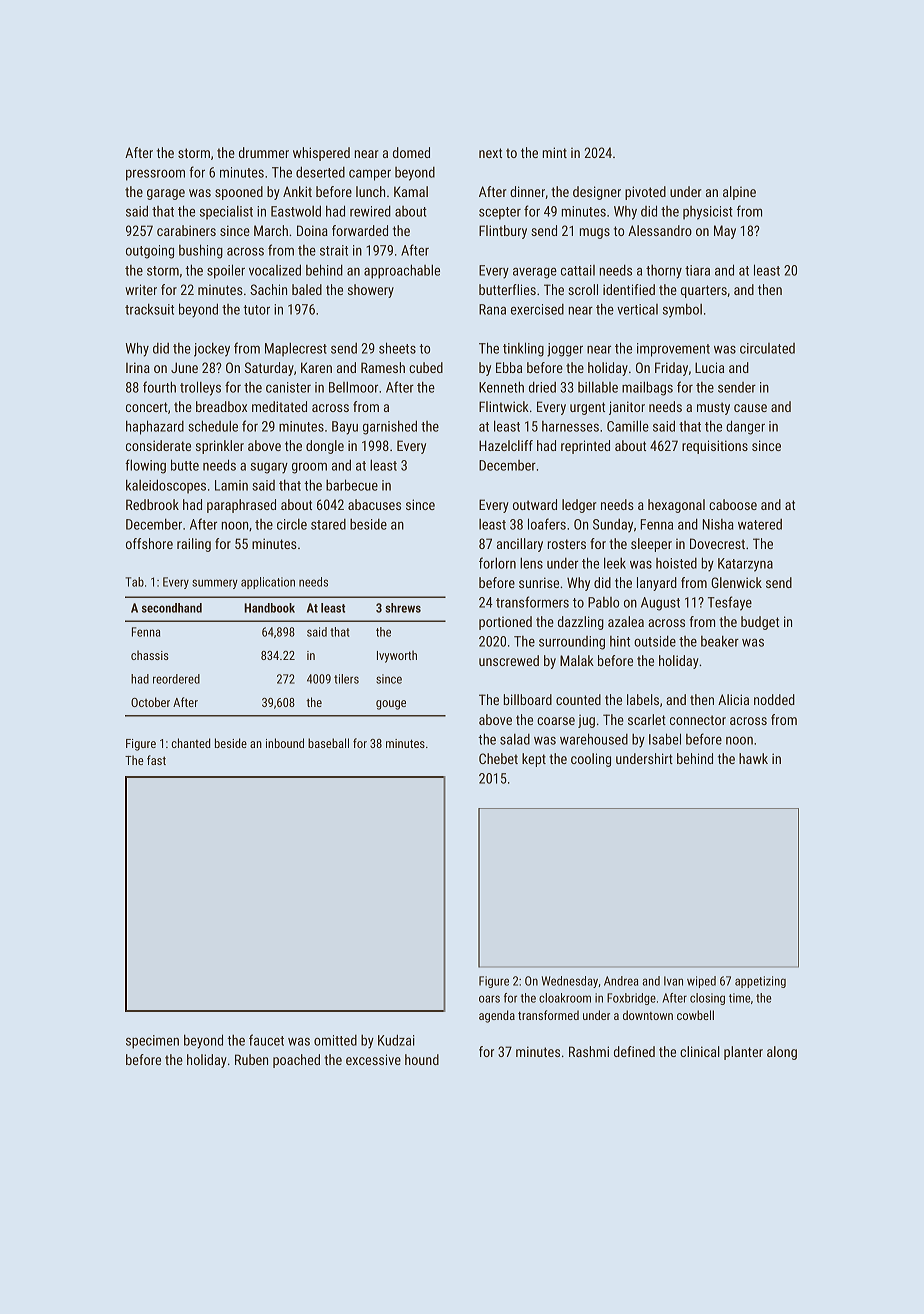 The image size is (924, 1314). Describe the element at coordinates (509, 367) in the screenshot. I see `Ebba` at that location.
